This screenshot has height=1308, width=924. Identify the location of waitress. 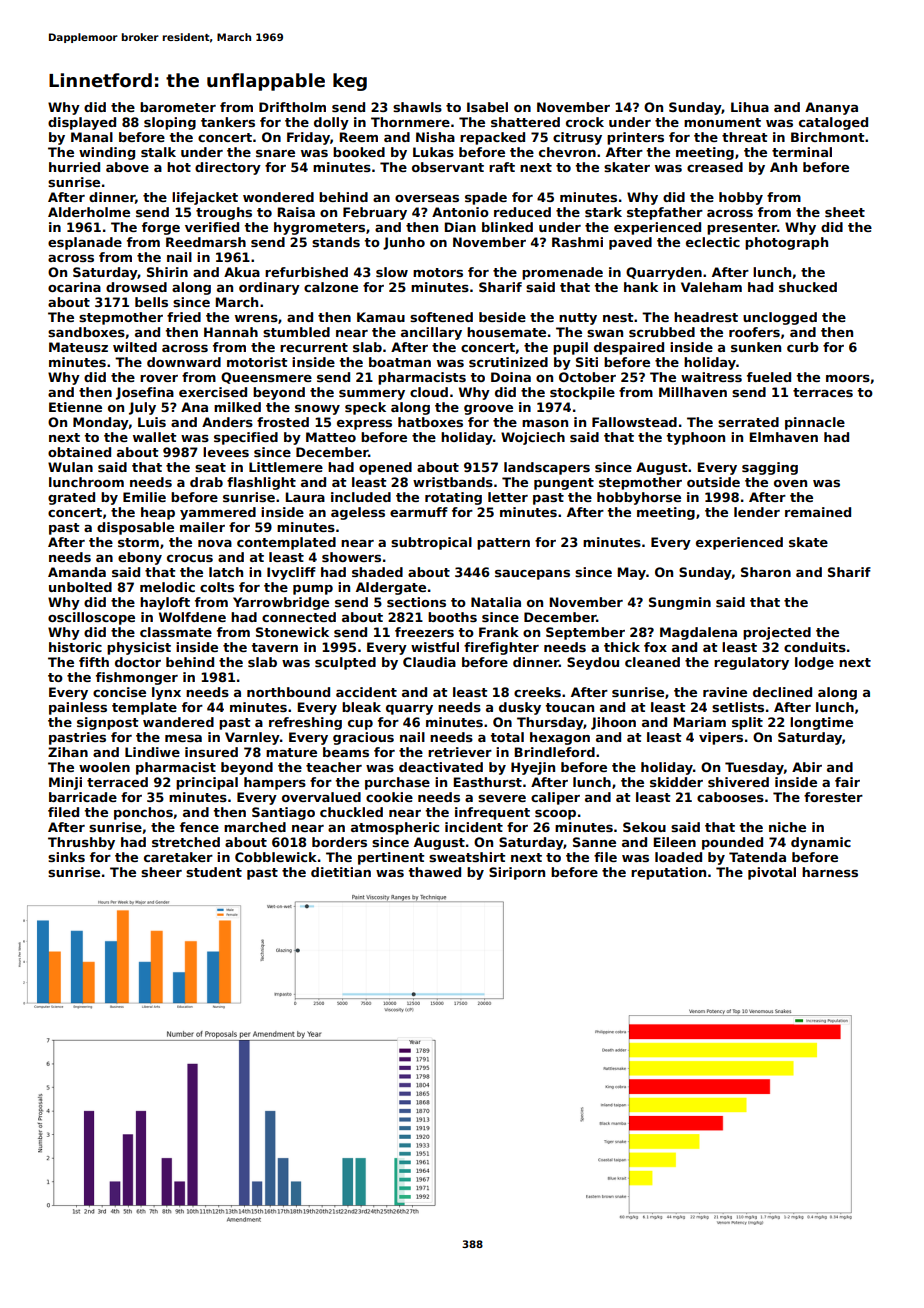
(711, 377).
